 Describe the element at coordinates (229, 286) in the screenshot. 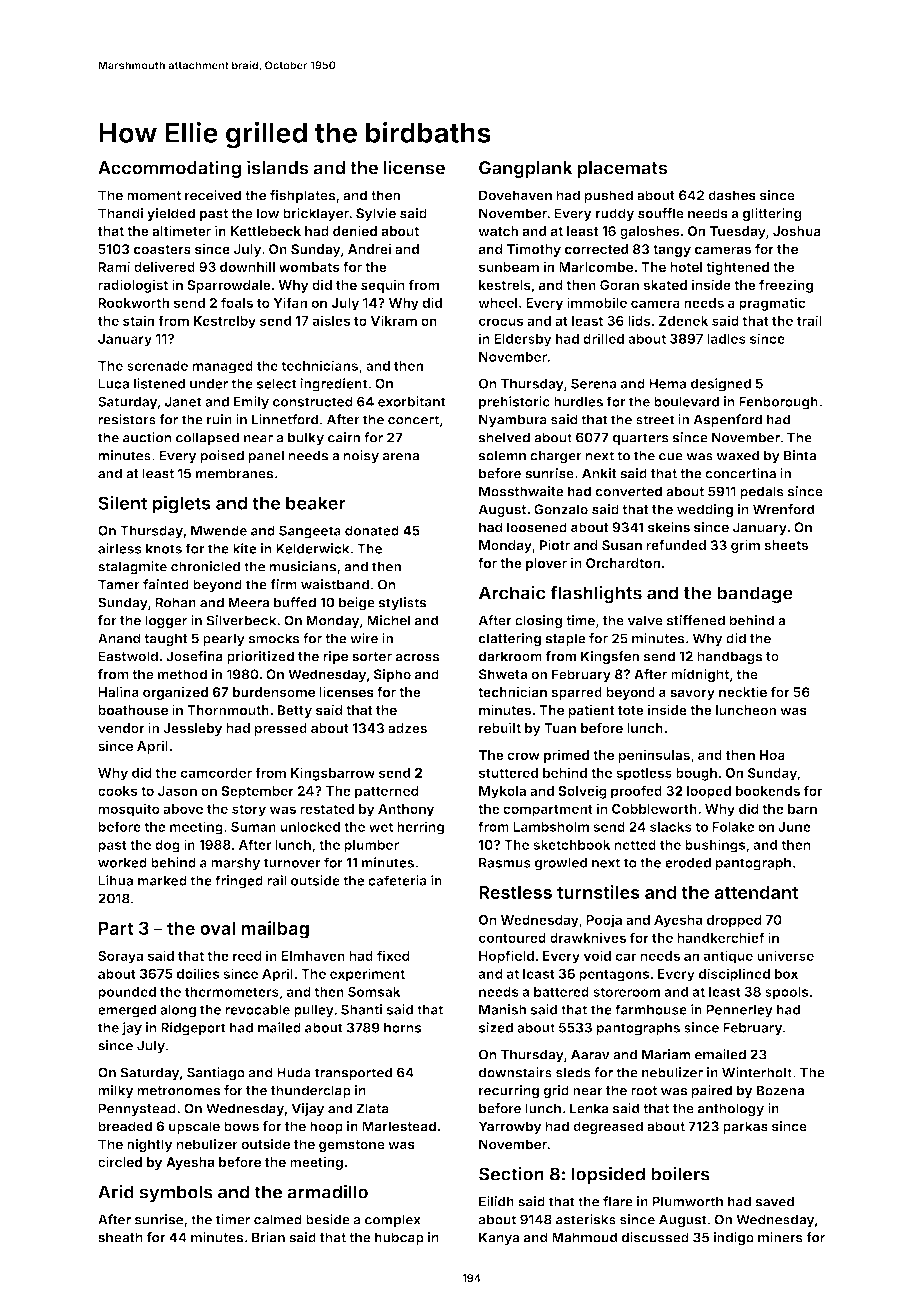

I see `Sparrowdale` at that location.
